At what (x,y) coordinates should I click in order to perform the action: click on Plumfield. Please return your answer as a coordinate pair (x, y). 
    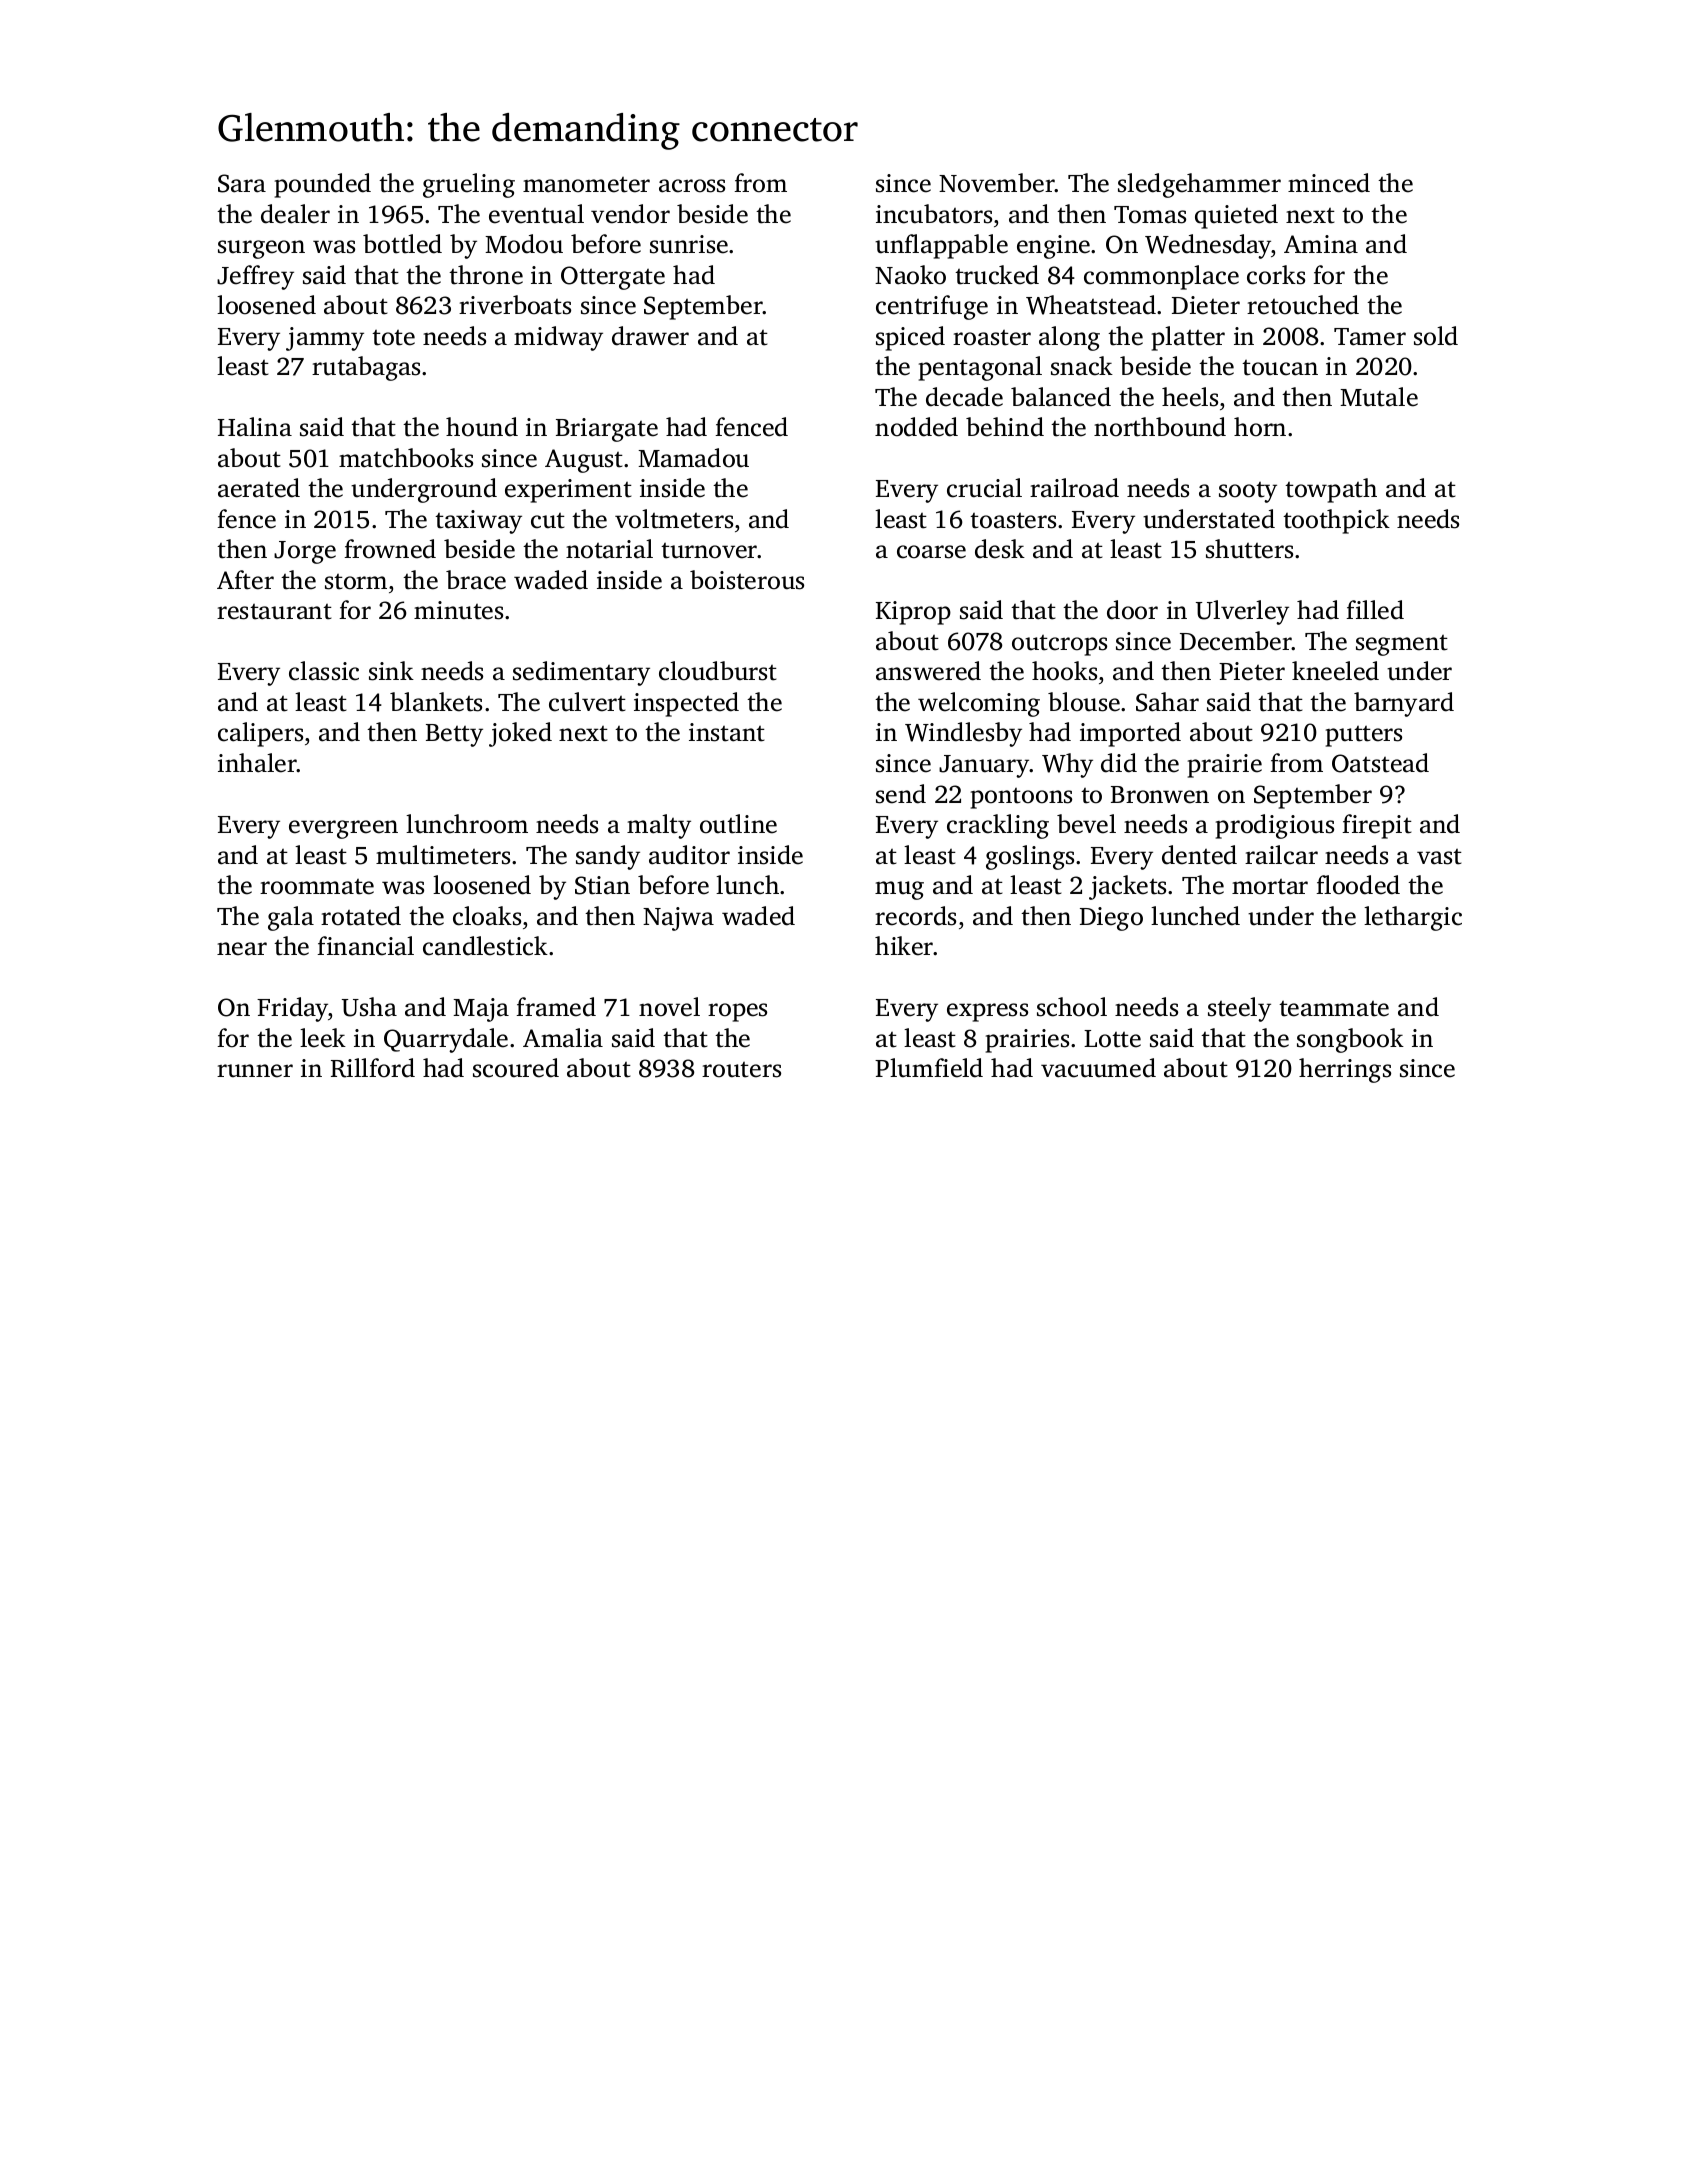
    Looking at the image, I should click on (929, 1068).
